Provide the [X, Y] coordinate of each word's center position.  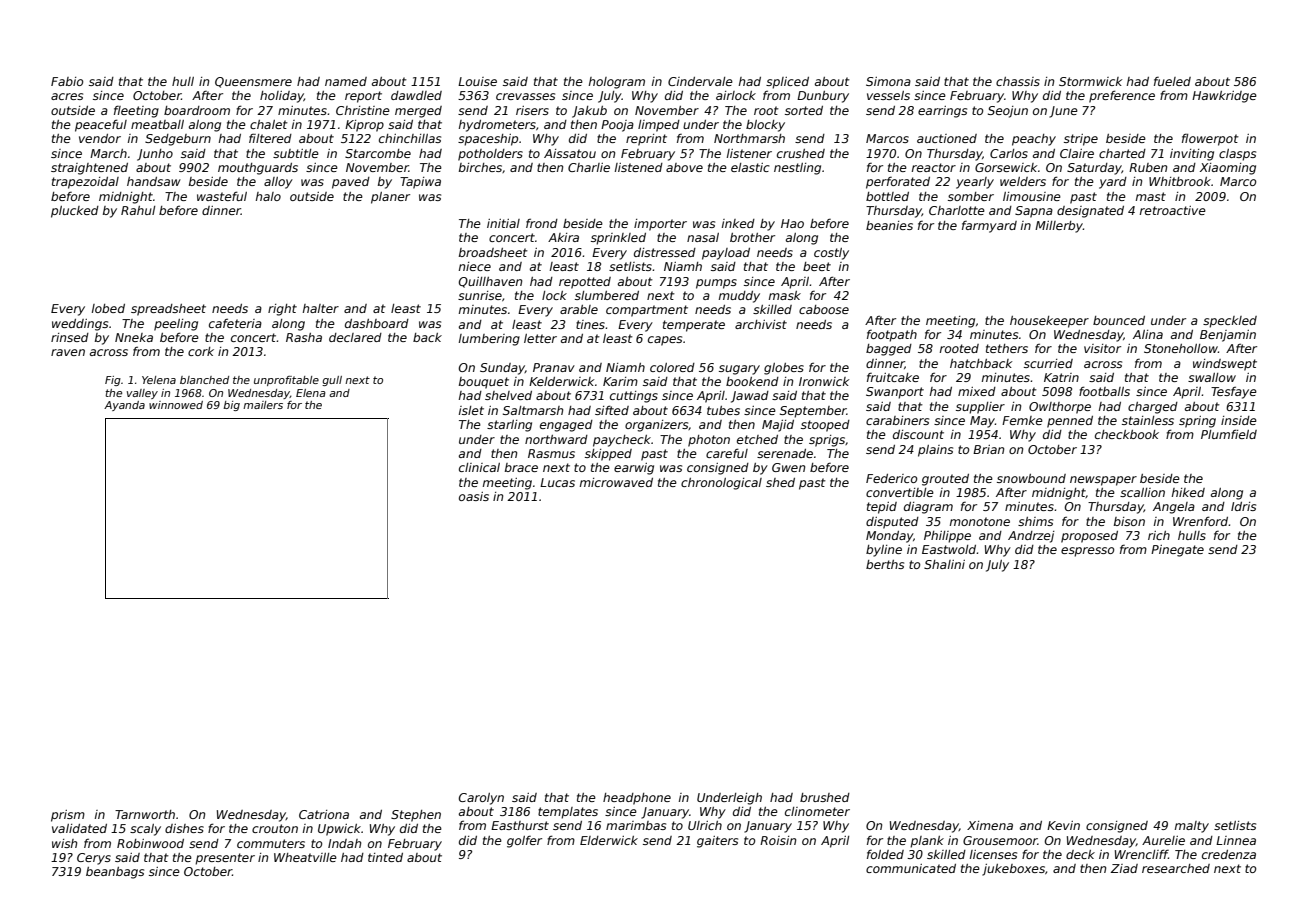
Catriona [324, 814]
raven [68, 352]
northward [556, 439]
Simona [888, 81]
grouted [945, 480]
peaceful [101, 125]
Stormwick [1091, 81]
